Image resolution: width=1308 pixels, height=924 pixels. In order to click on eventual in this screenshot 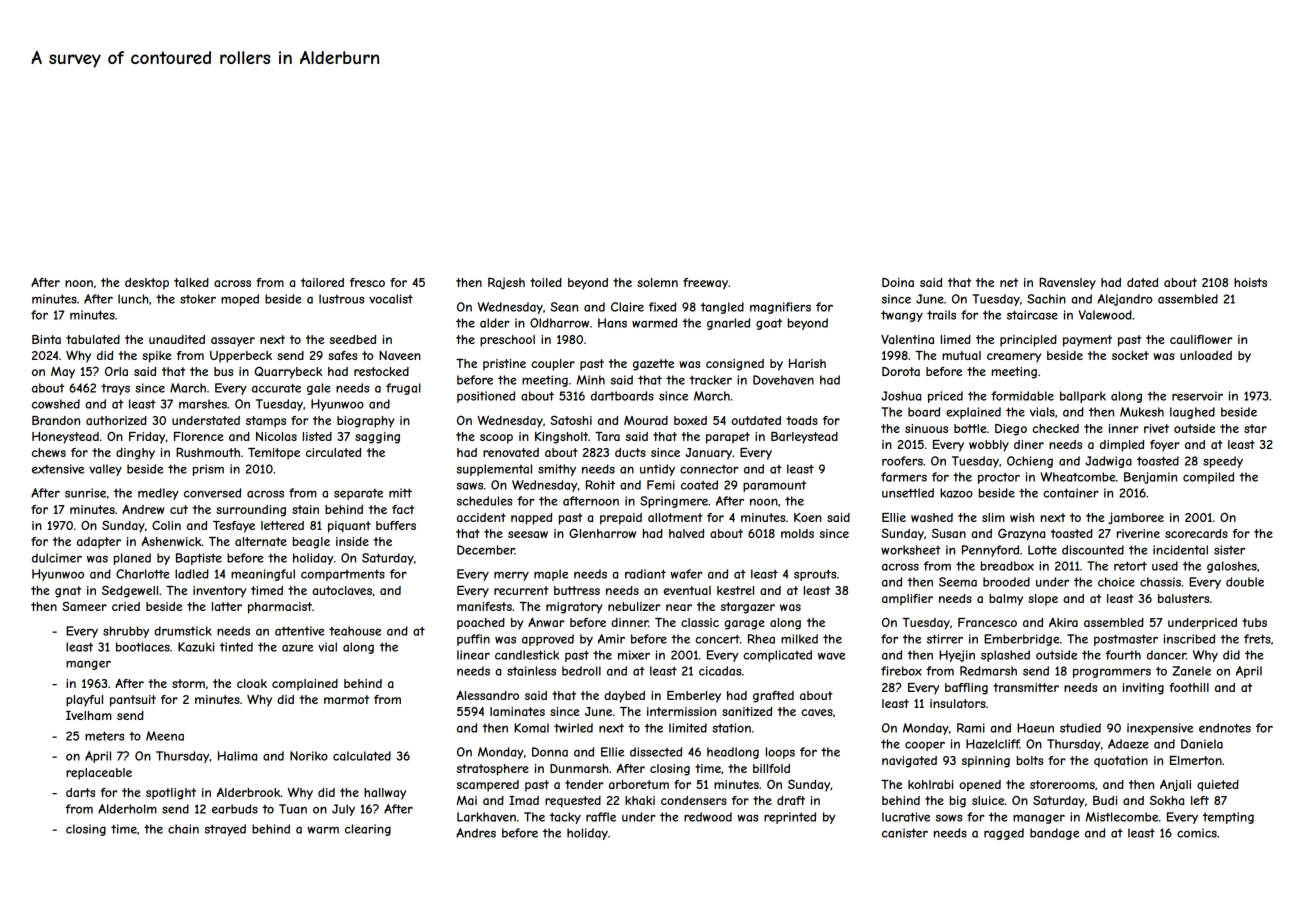, I will do `click(687, 590)`.
